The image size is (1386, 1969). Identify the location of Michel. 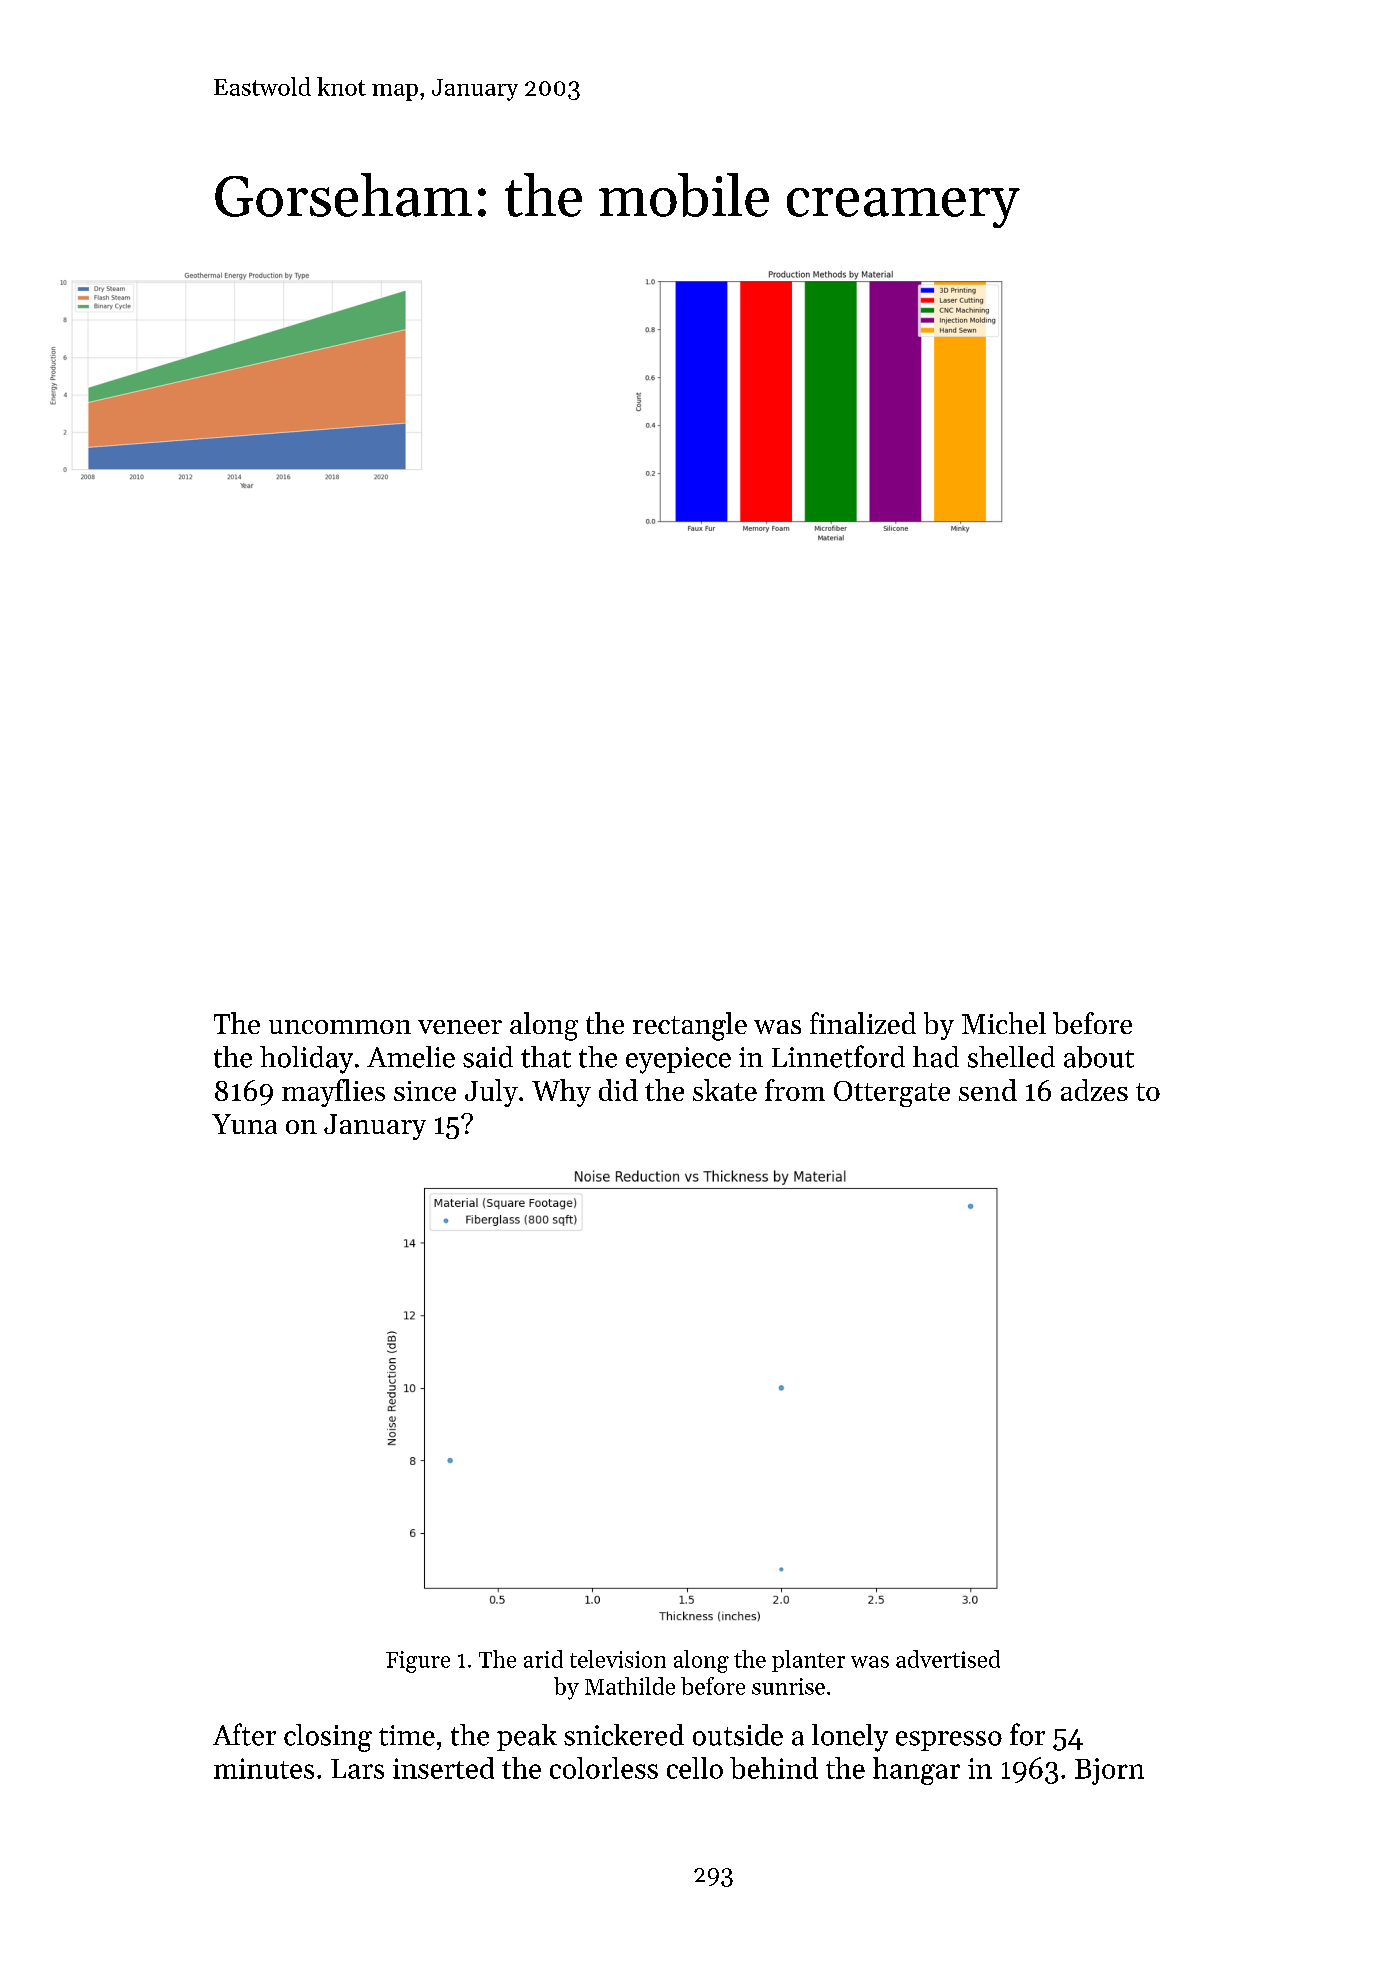
(1004, 1023).
